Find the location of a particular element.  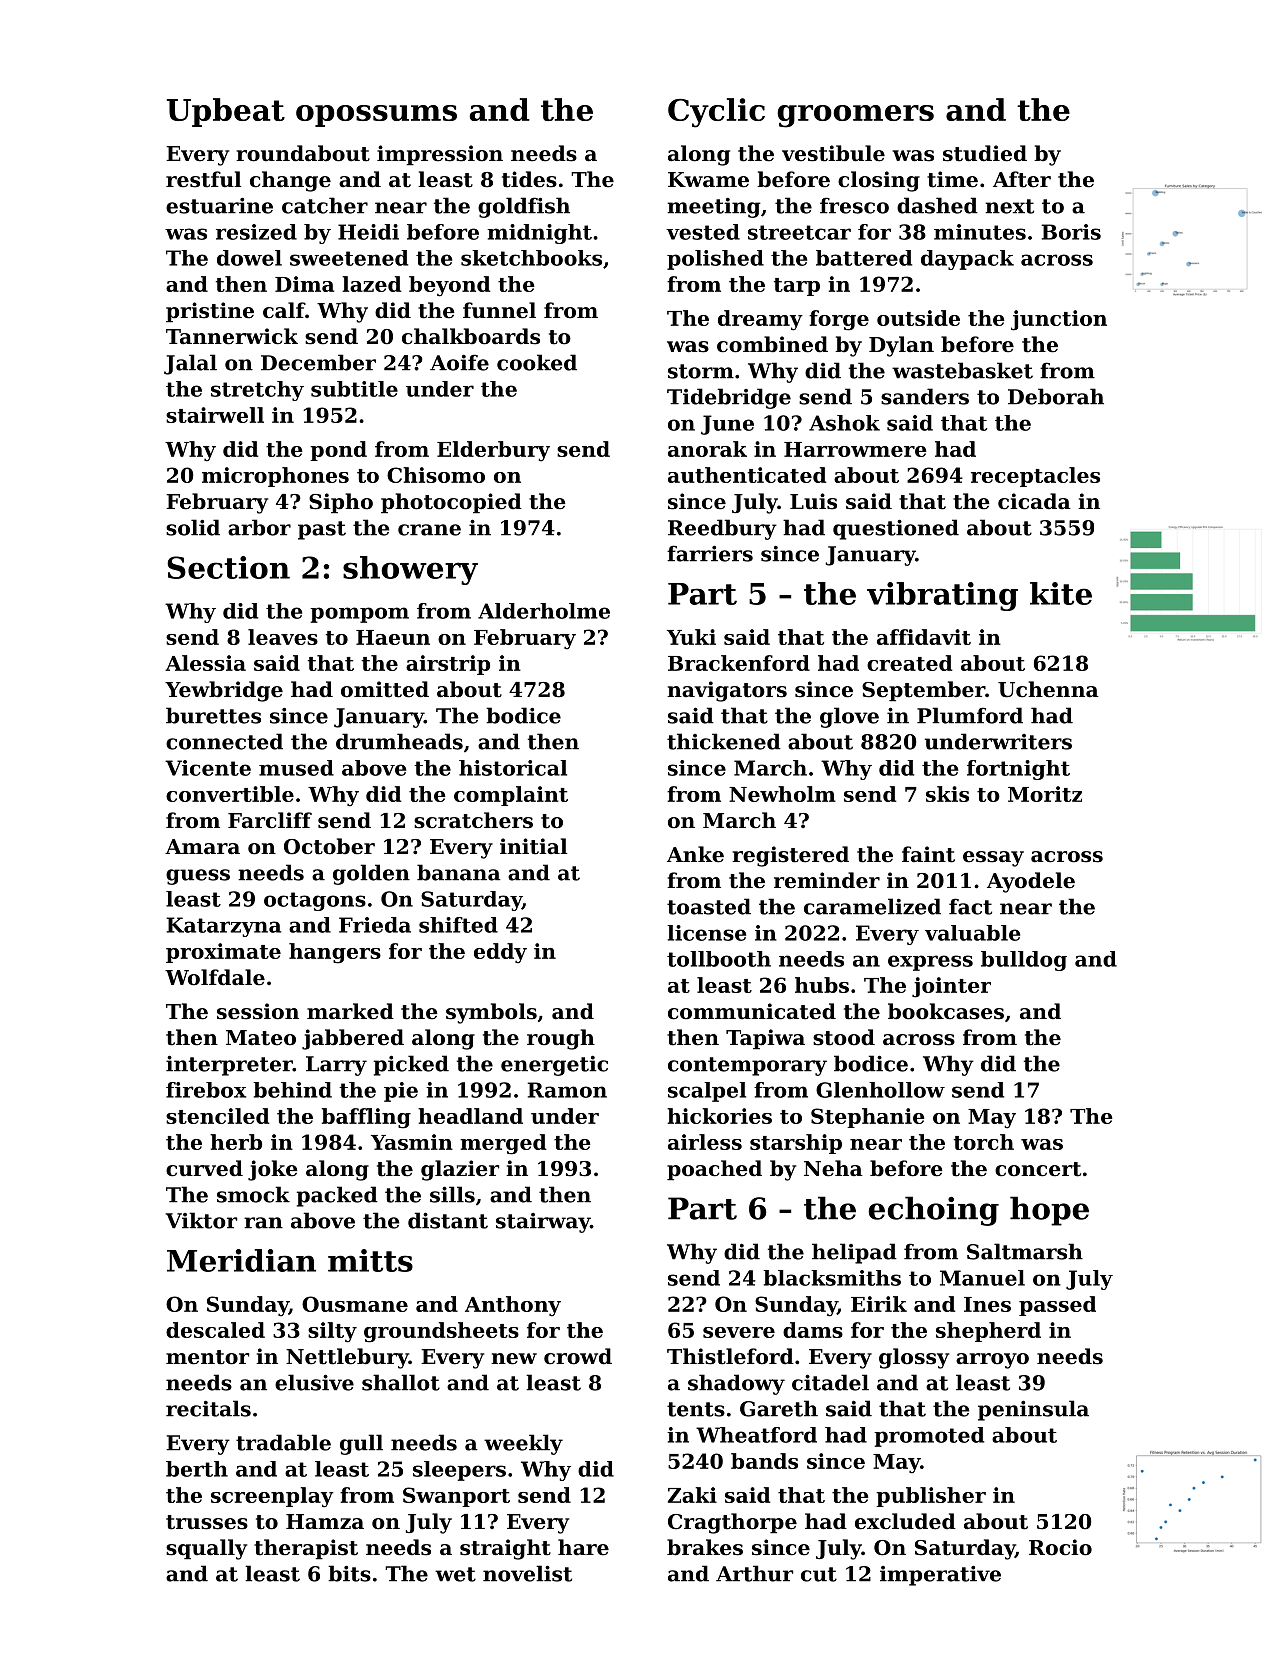

Boris is located at coordinates (1071, 232).
